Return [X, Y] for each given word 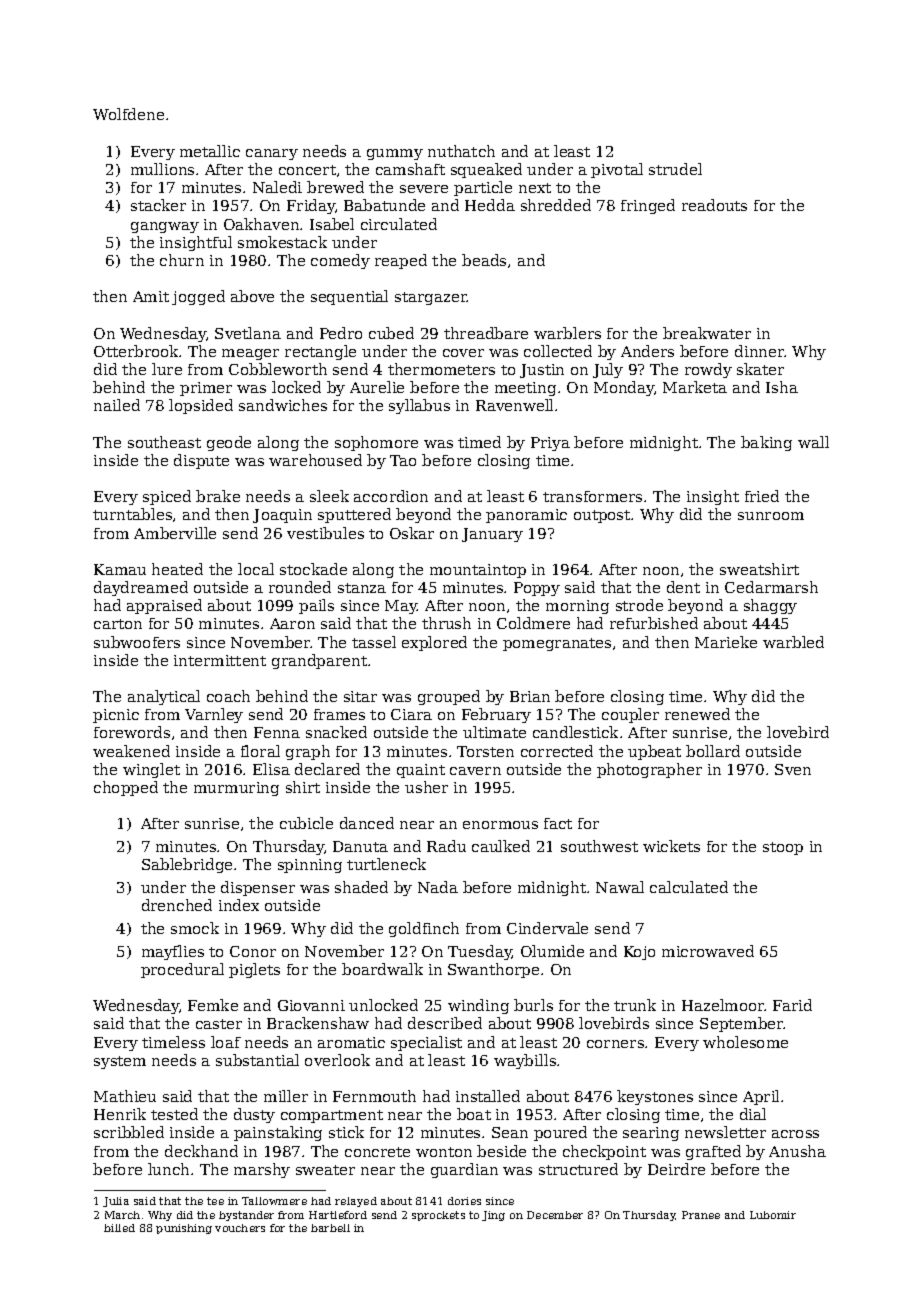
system [120, 1062]
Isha [782, 387]
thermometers [441, 369]
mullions [162, 169]
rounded [300, 587]
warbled [793, 642]
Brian [530, 696]
